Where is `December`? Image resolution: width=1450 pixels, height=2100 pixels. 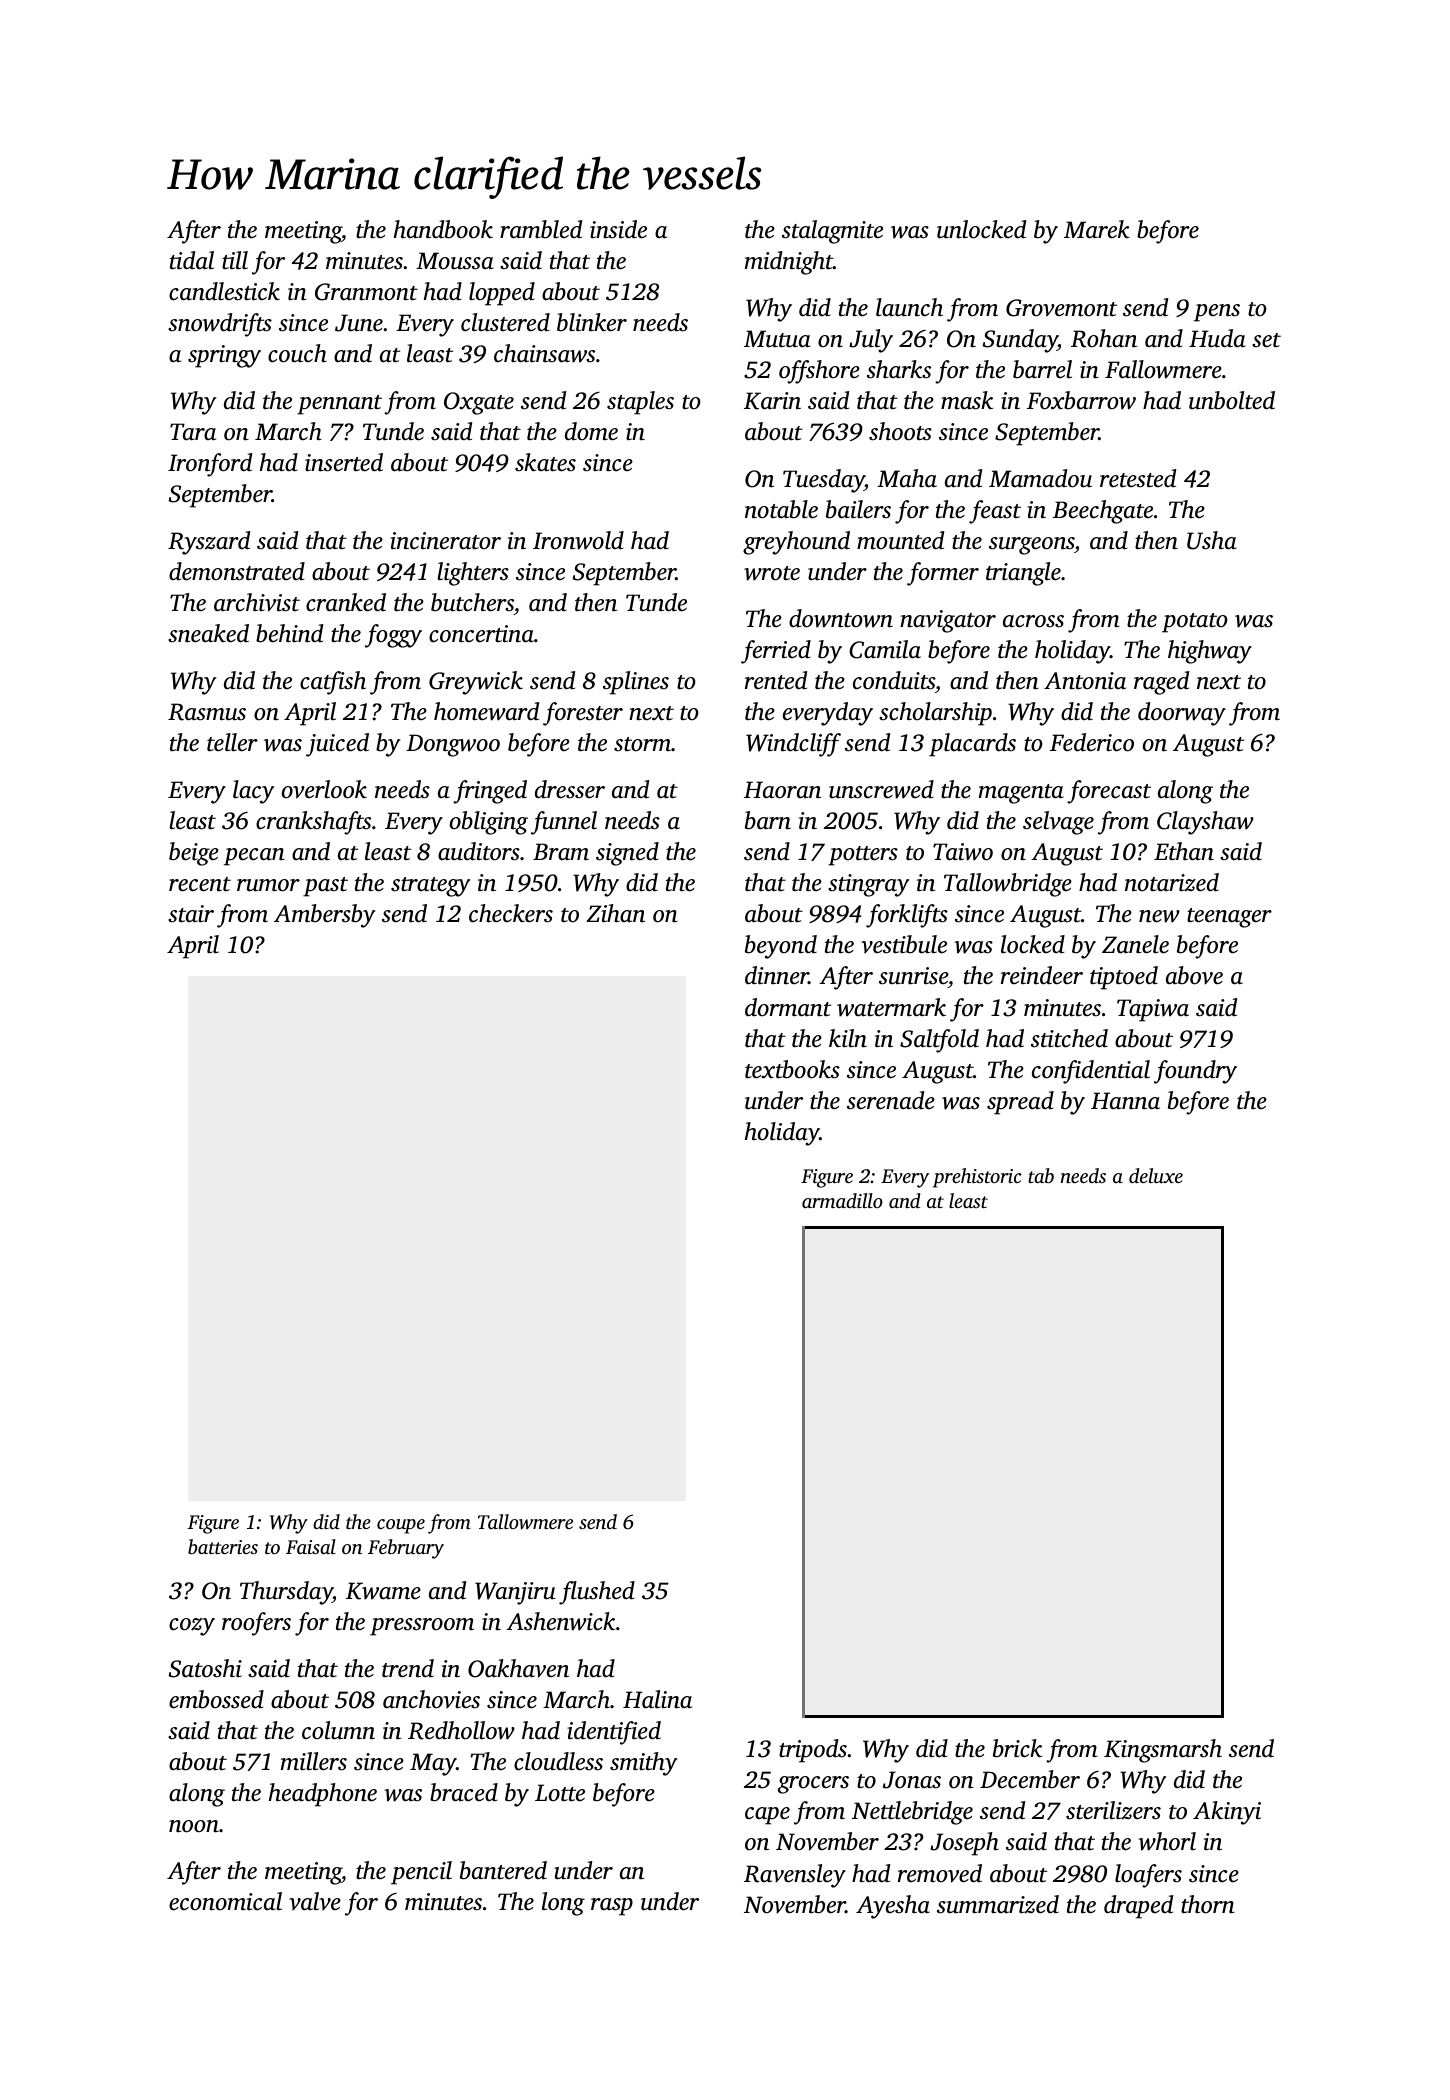
December is located at coordinates (1030, 1779).
